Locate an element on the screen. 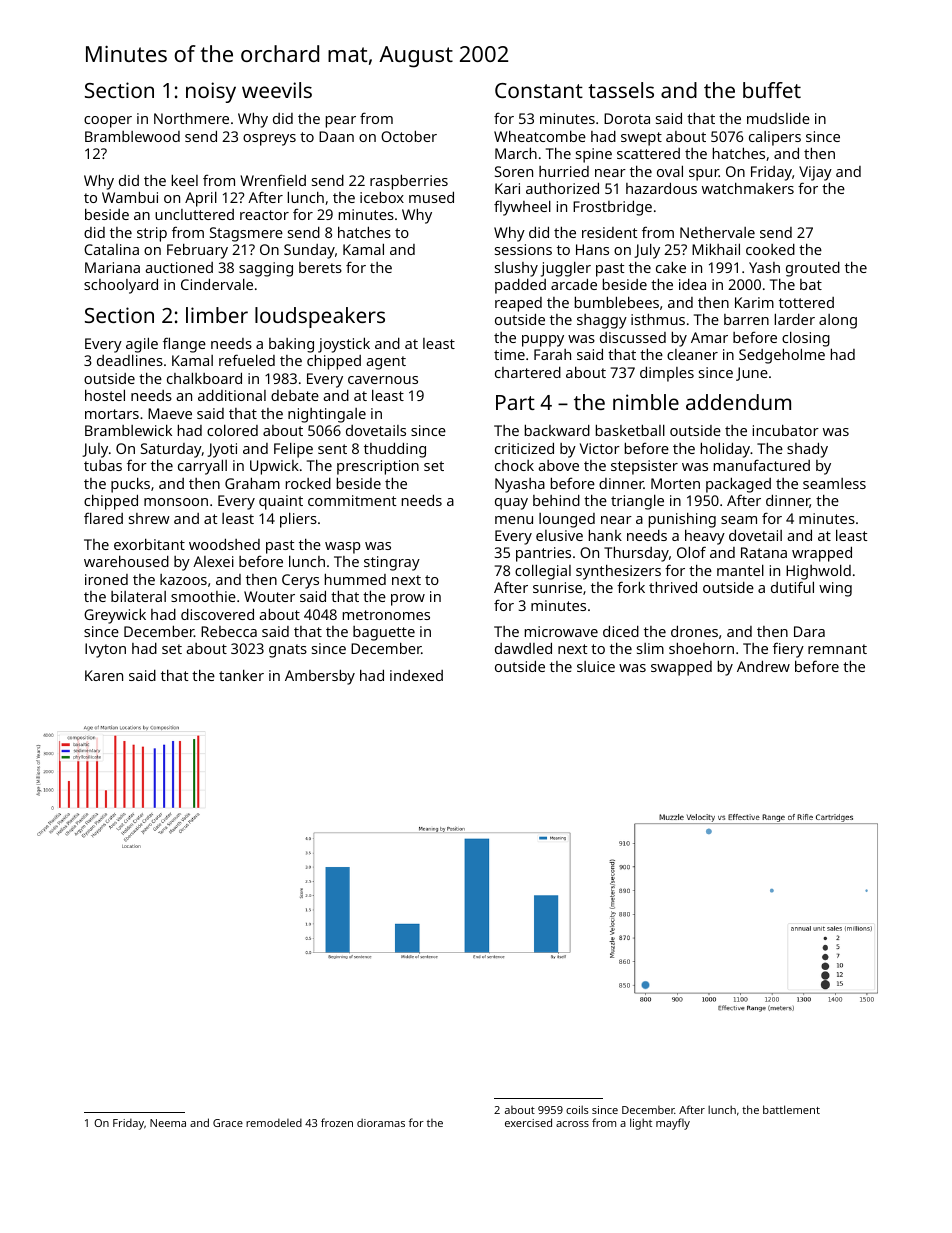 The width and height of the screenshot is (952, 1233). cooper is located at coordinates (108, 122).
